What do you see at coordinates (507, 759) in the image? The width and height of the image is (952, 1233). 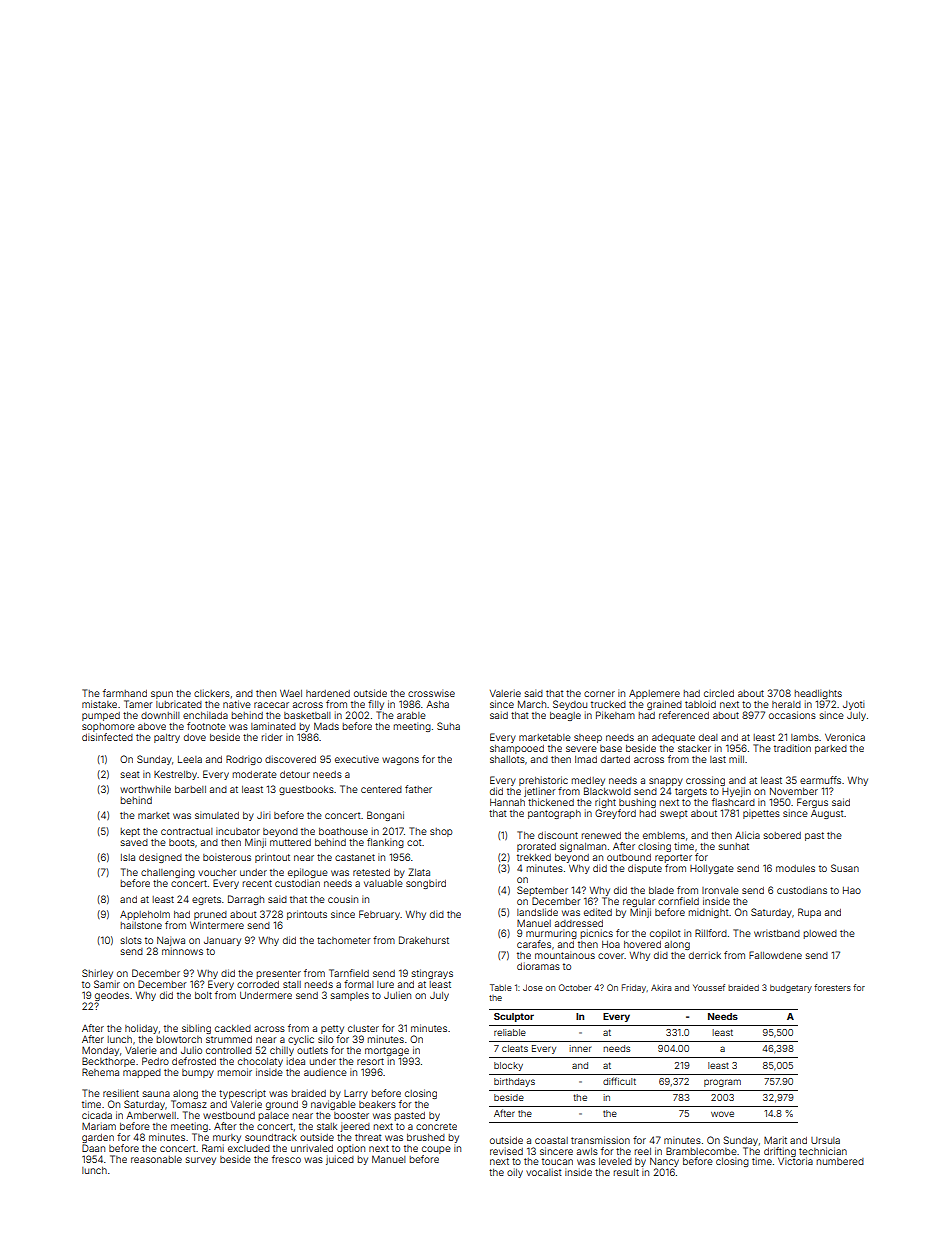 I see `shallots` at bounding box center [507, 759].
